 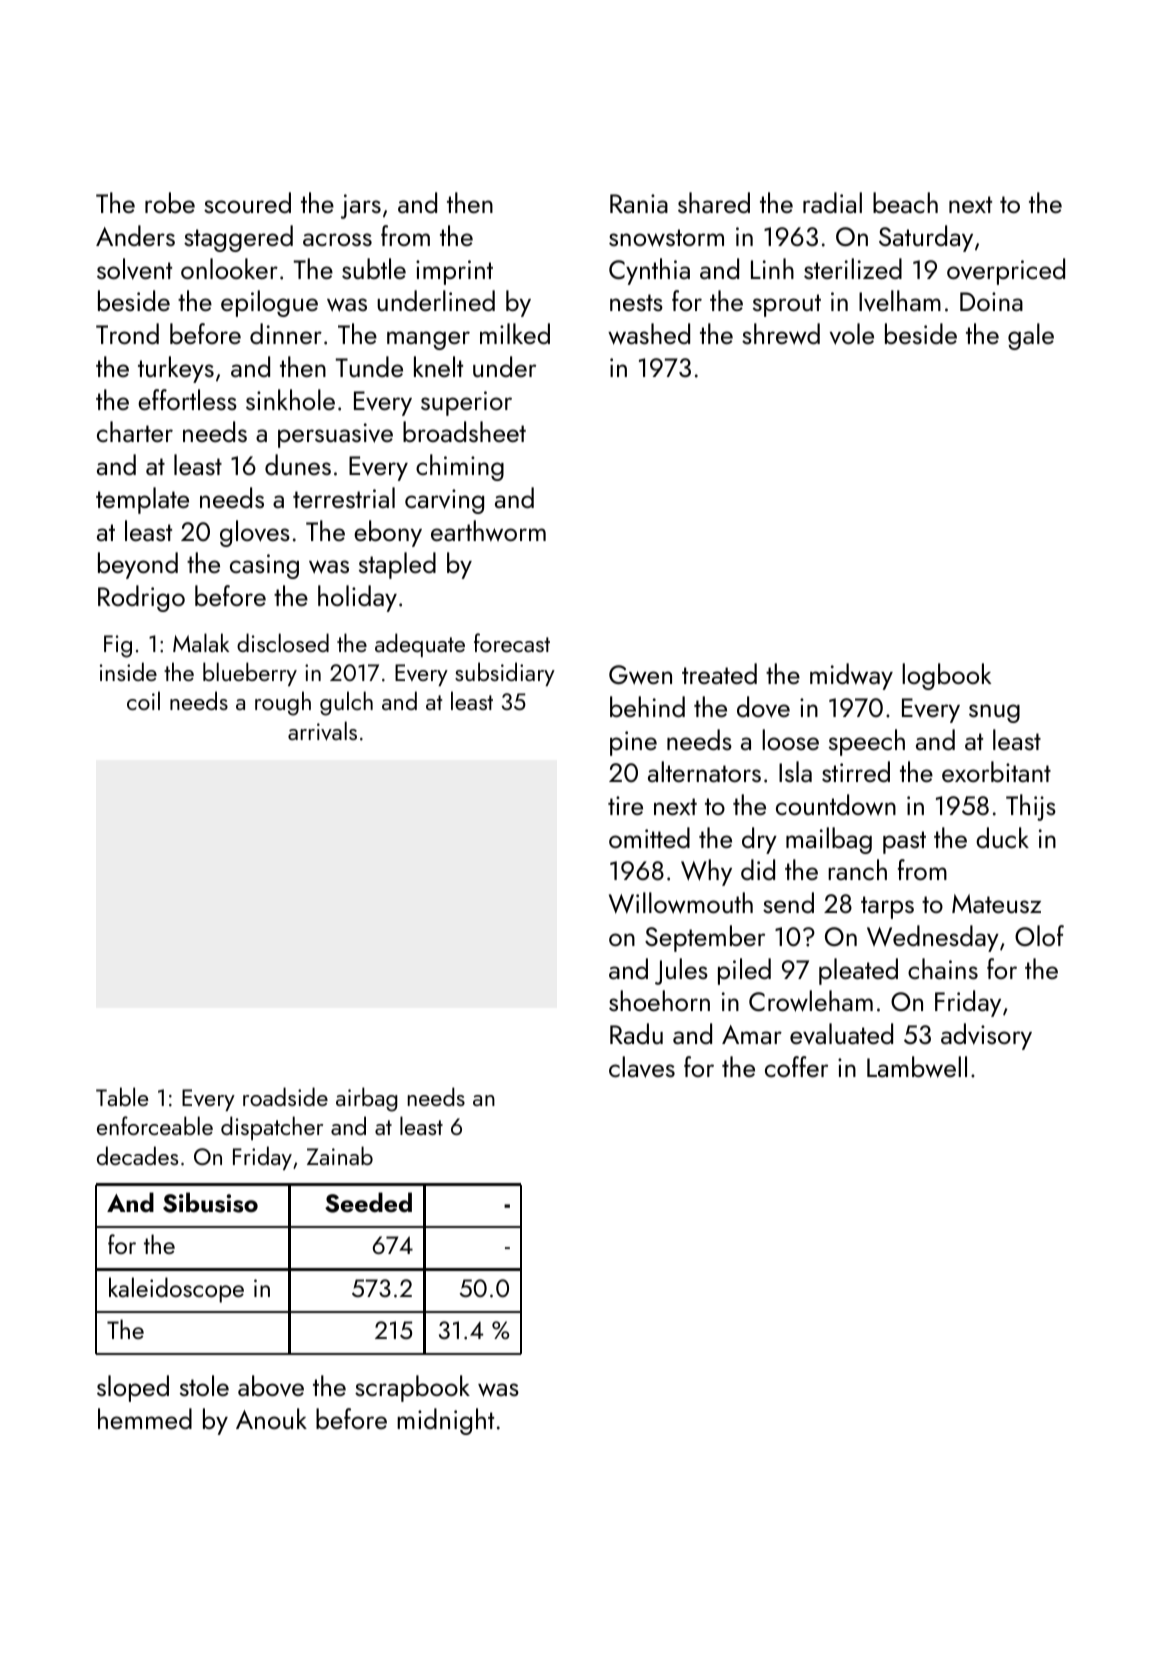 What do you see at coordinates (946, 676) in the image?
I see `logbook` at bounding box center [946, 676].
